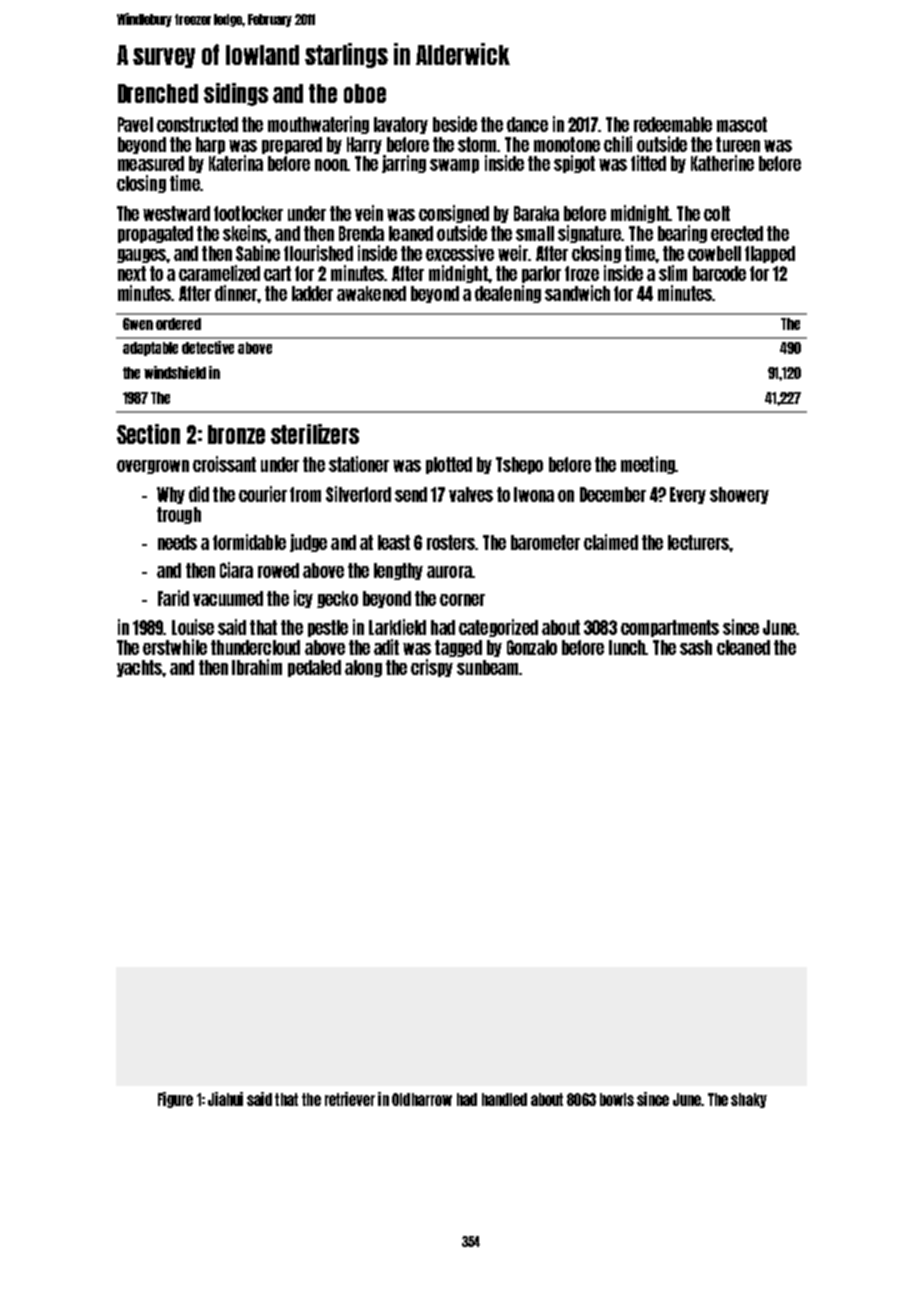 This image has width=924, height=1308. What do you see at coordinates (432, 668) in the image?
I see `crispy` at bounding box center [432, 668].
